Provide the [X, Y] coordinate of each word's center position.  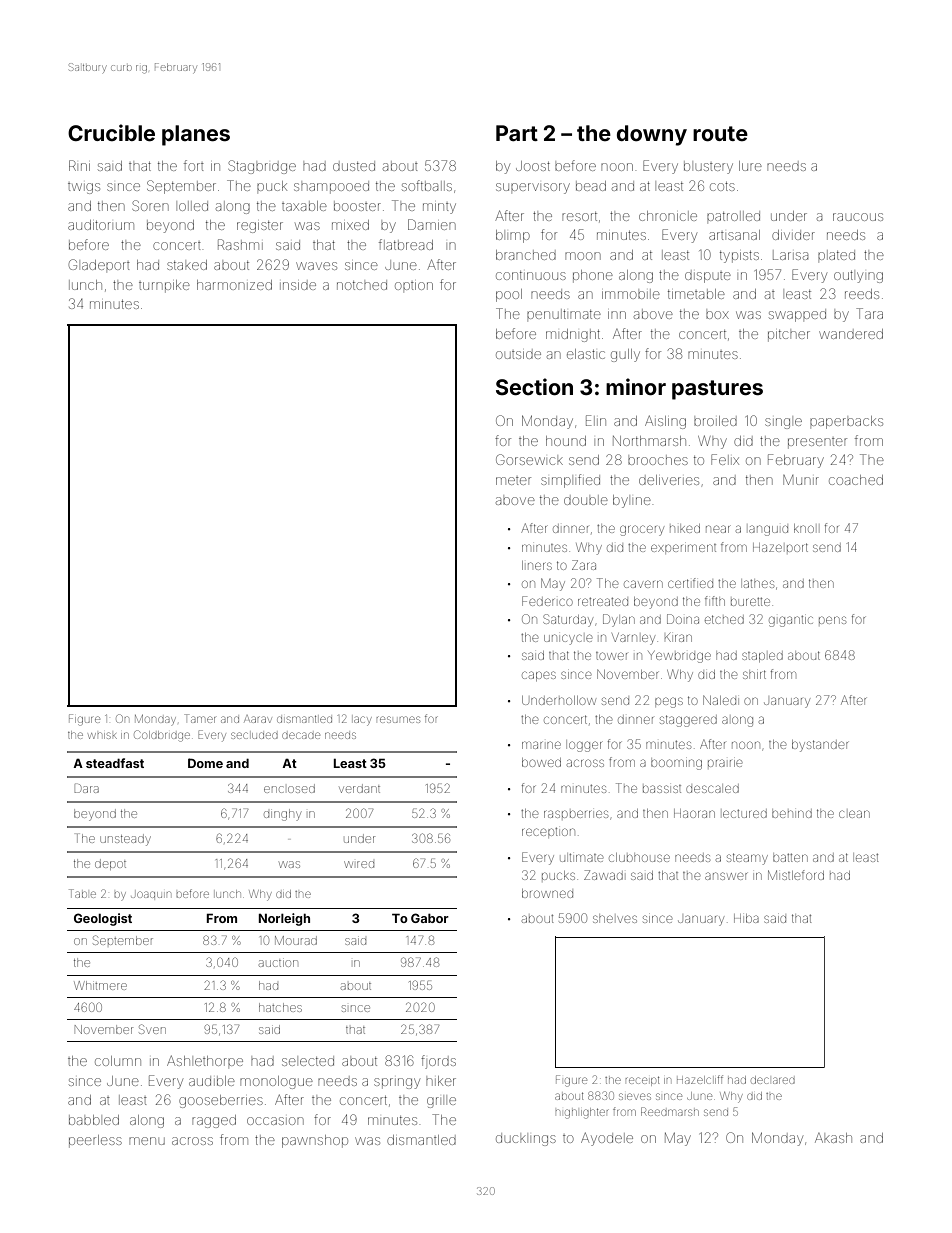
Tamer [199, 718]
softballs [427, 185]
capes [539, 676]
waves [316, 266]
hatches [280, 1007]
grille [441, 1102]
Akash [833, 1138]
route [720, 133]
